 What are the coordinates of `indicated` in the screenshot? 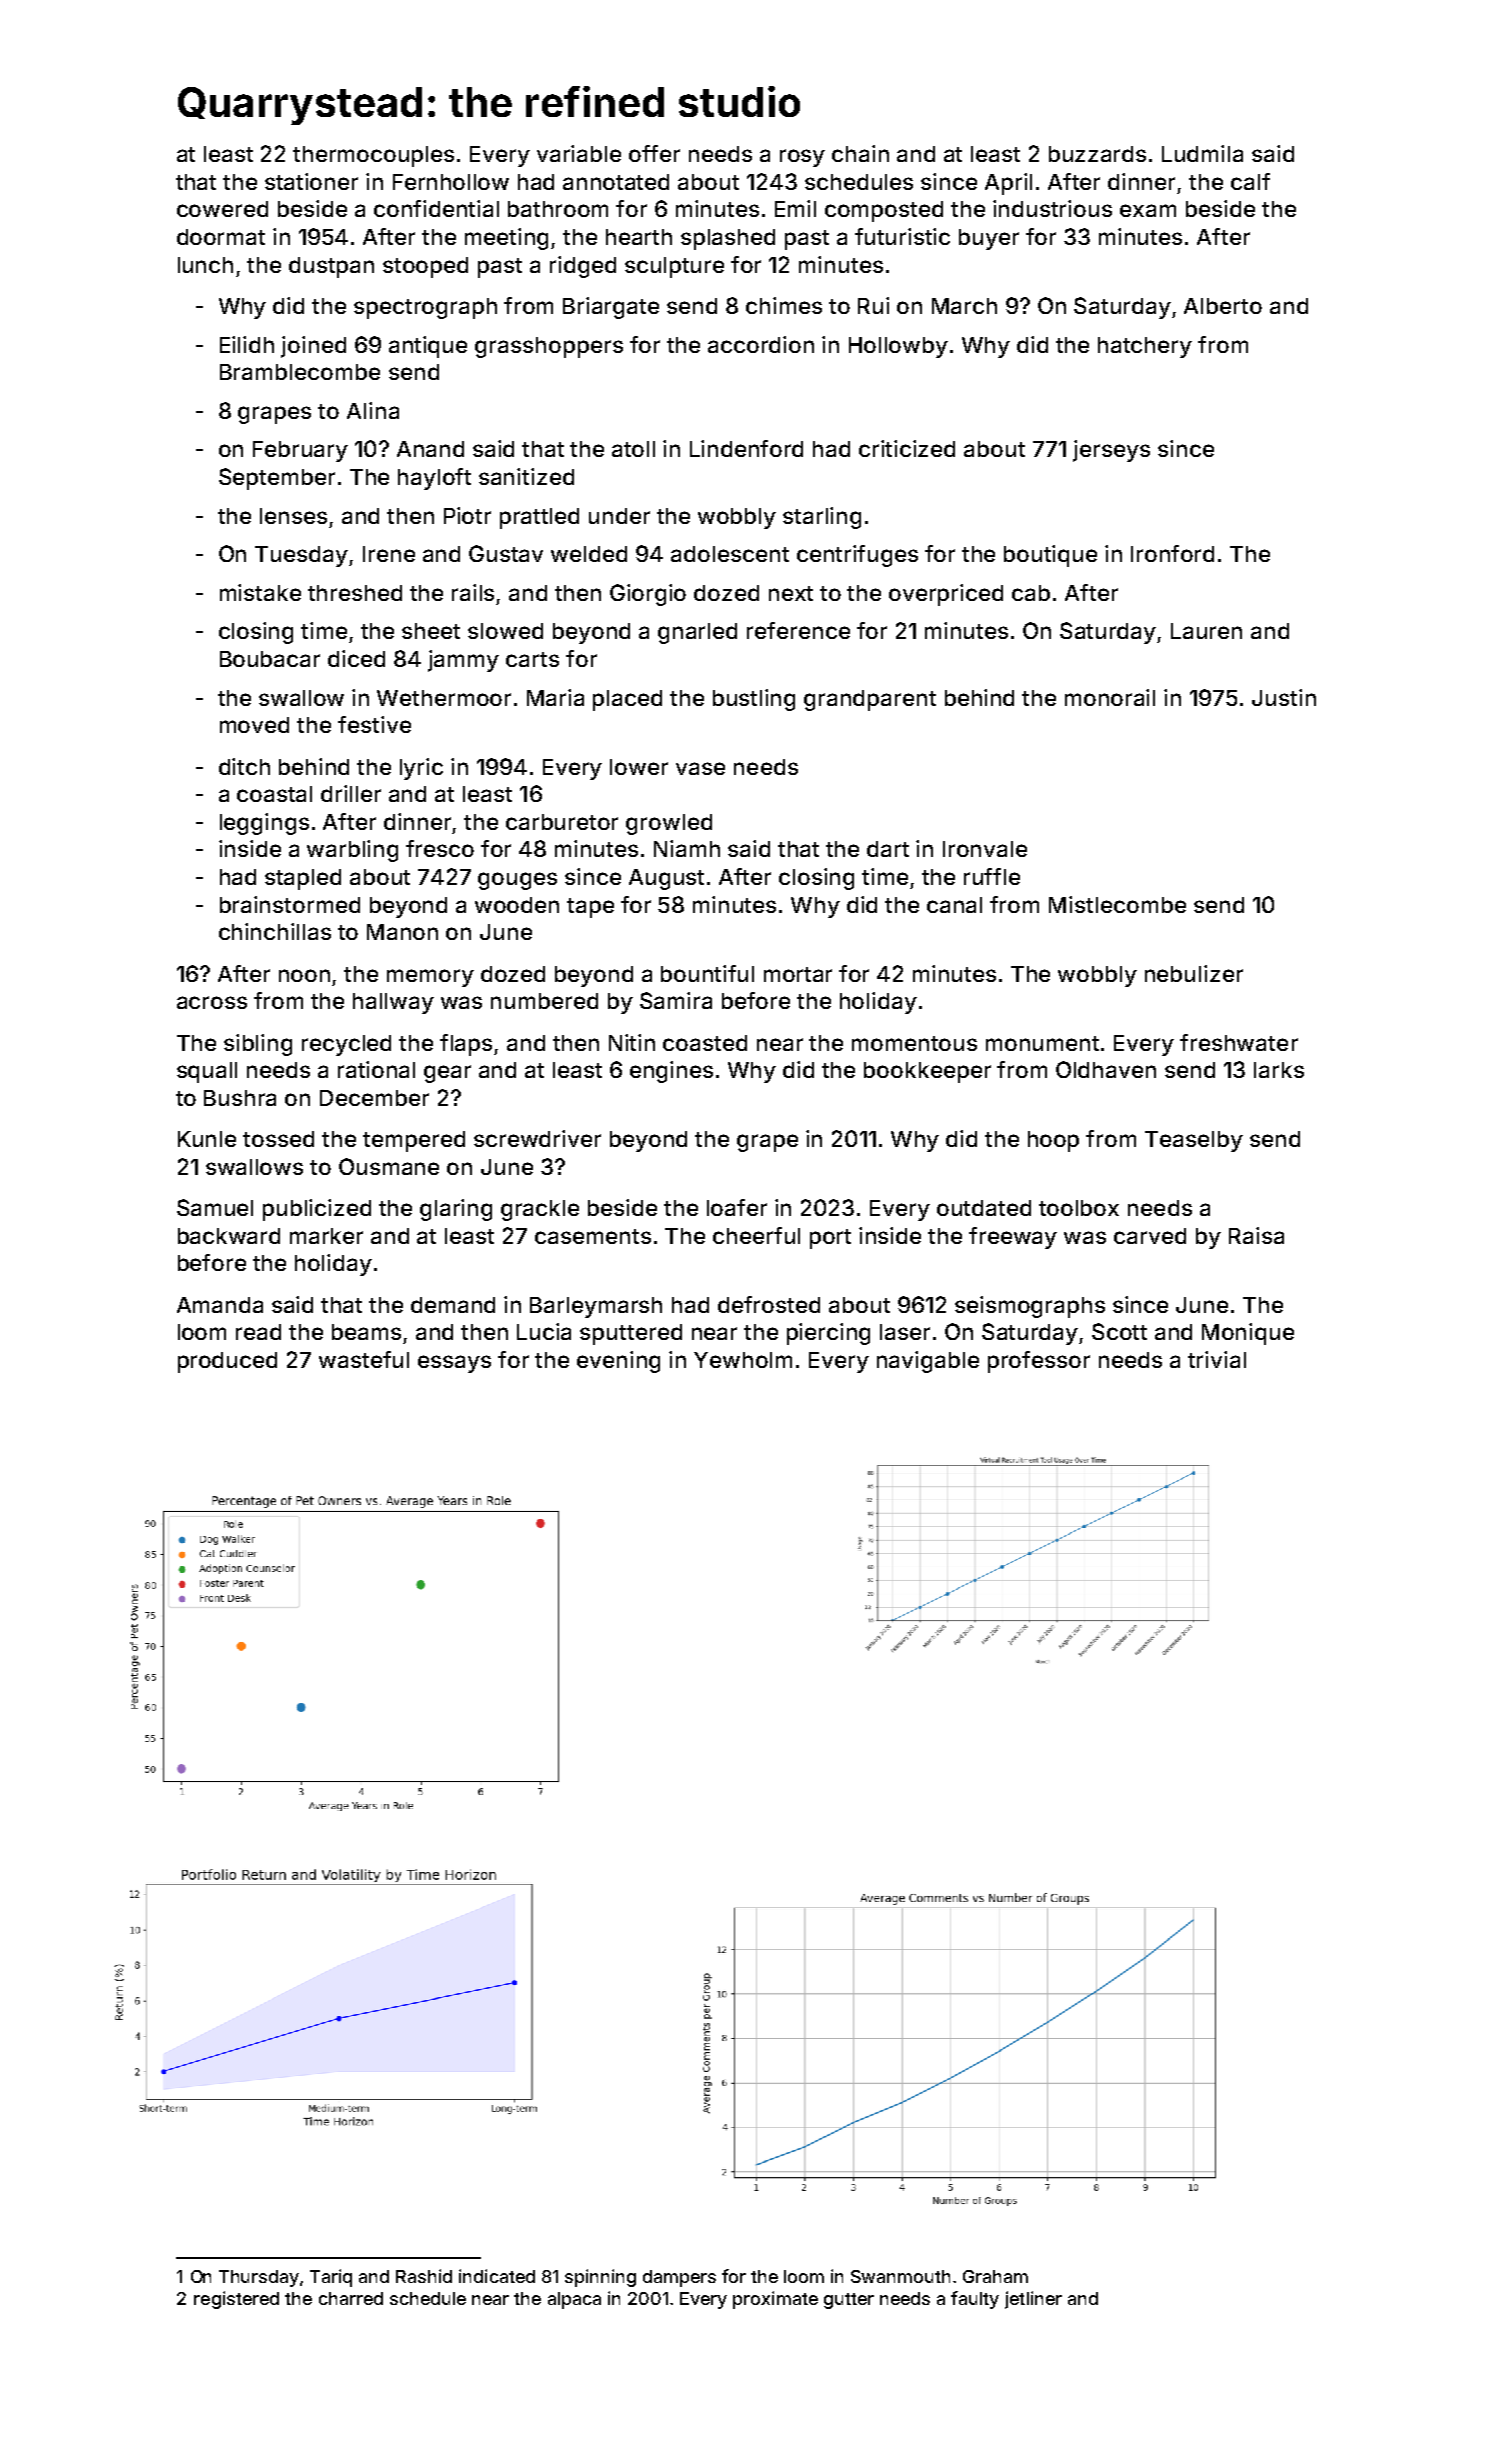 It's located at (497, 2276).
